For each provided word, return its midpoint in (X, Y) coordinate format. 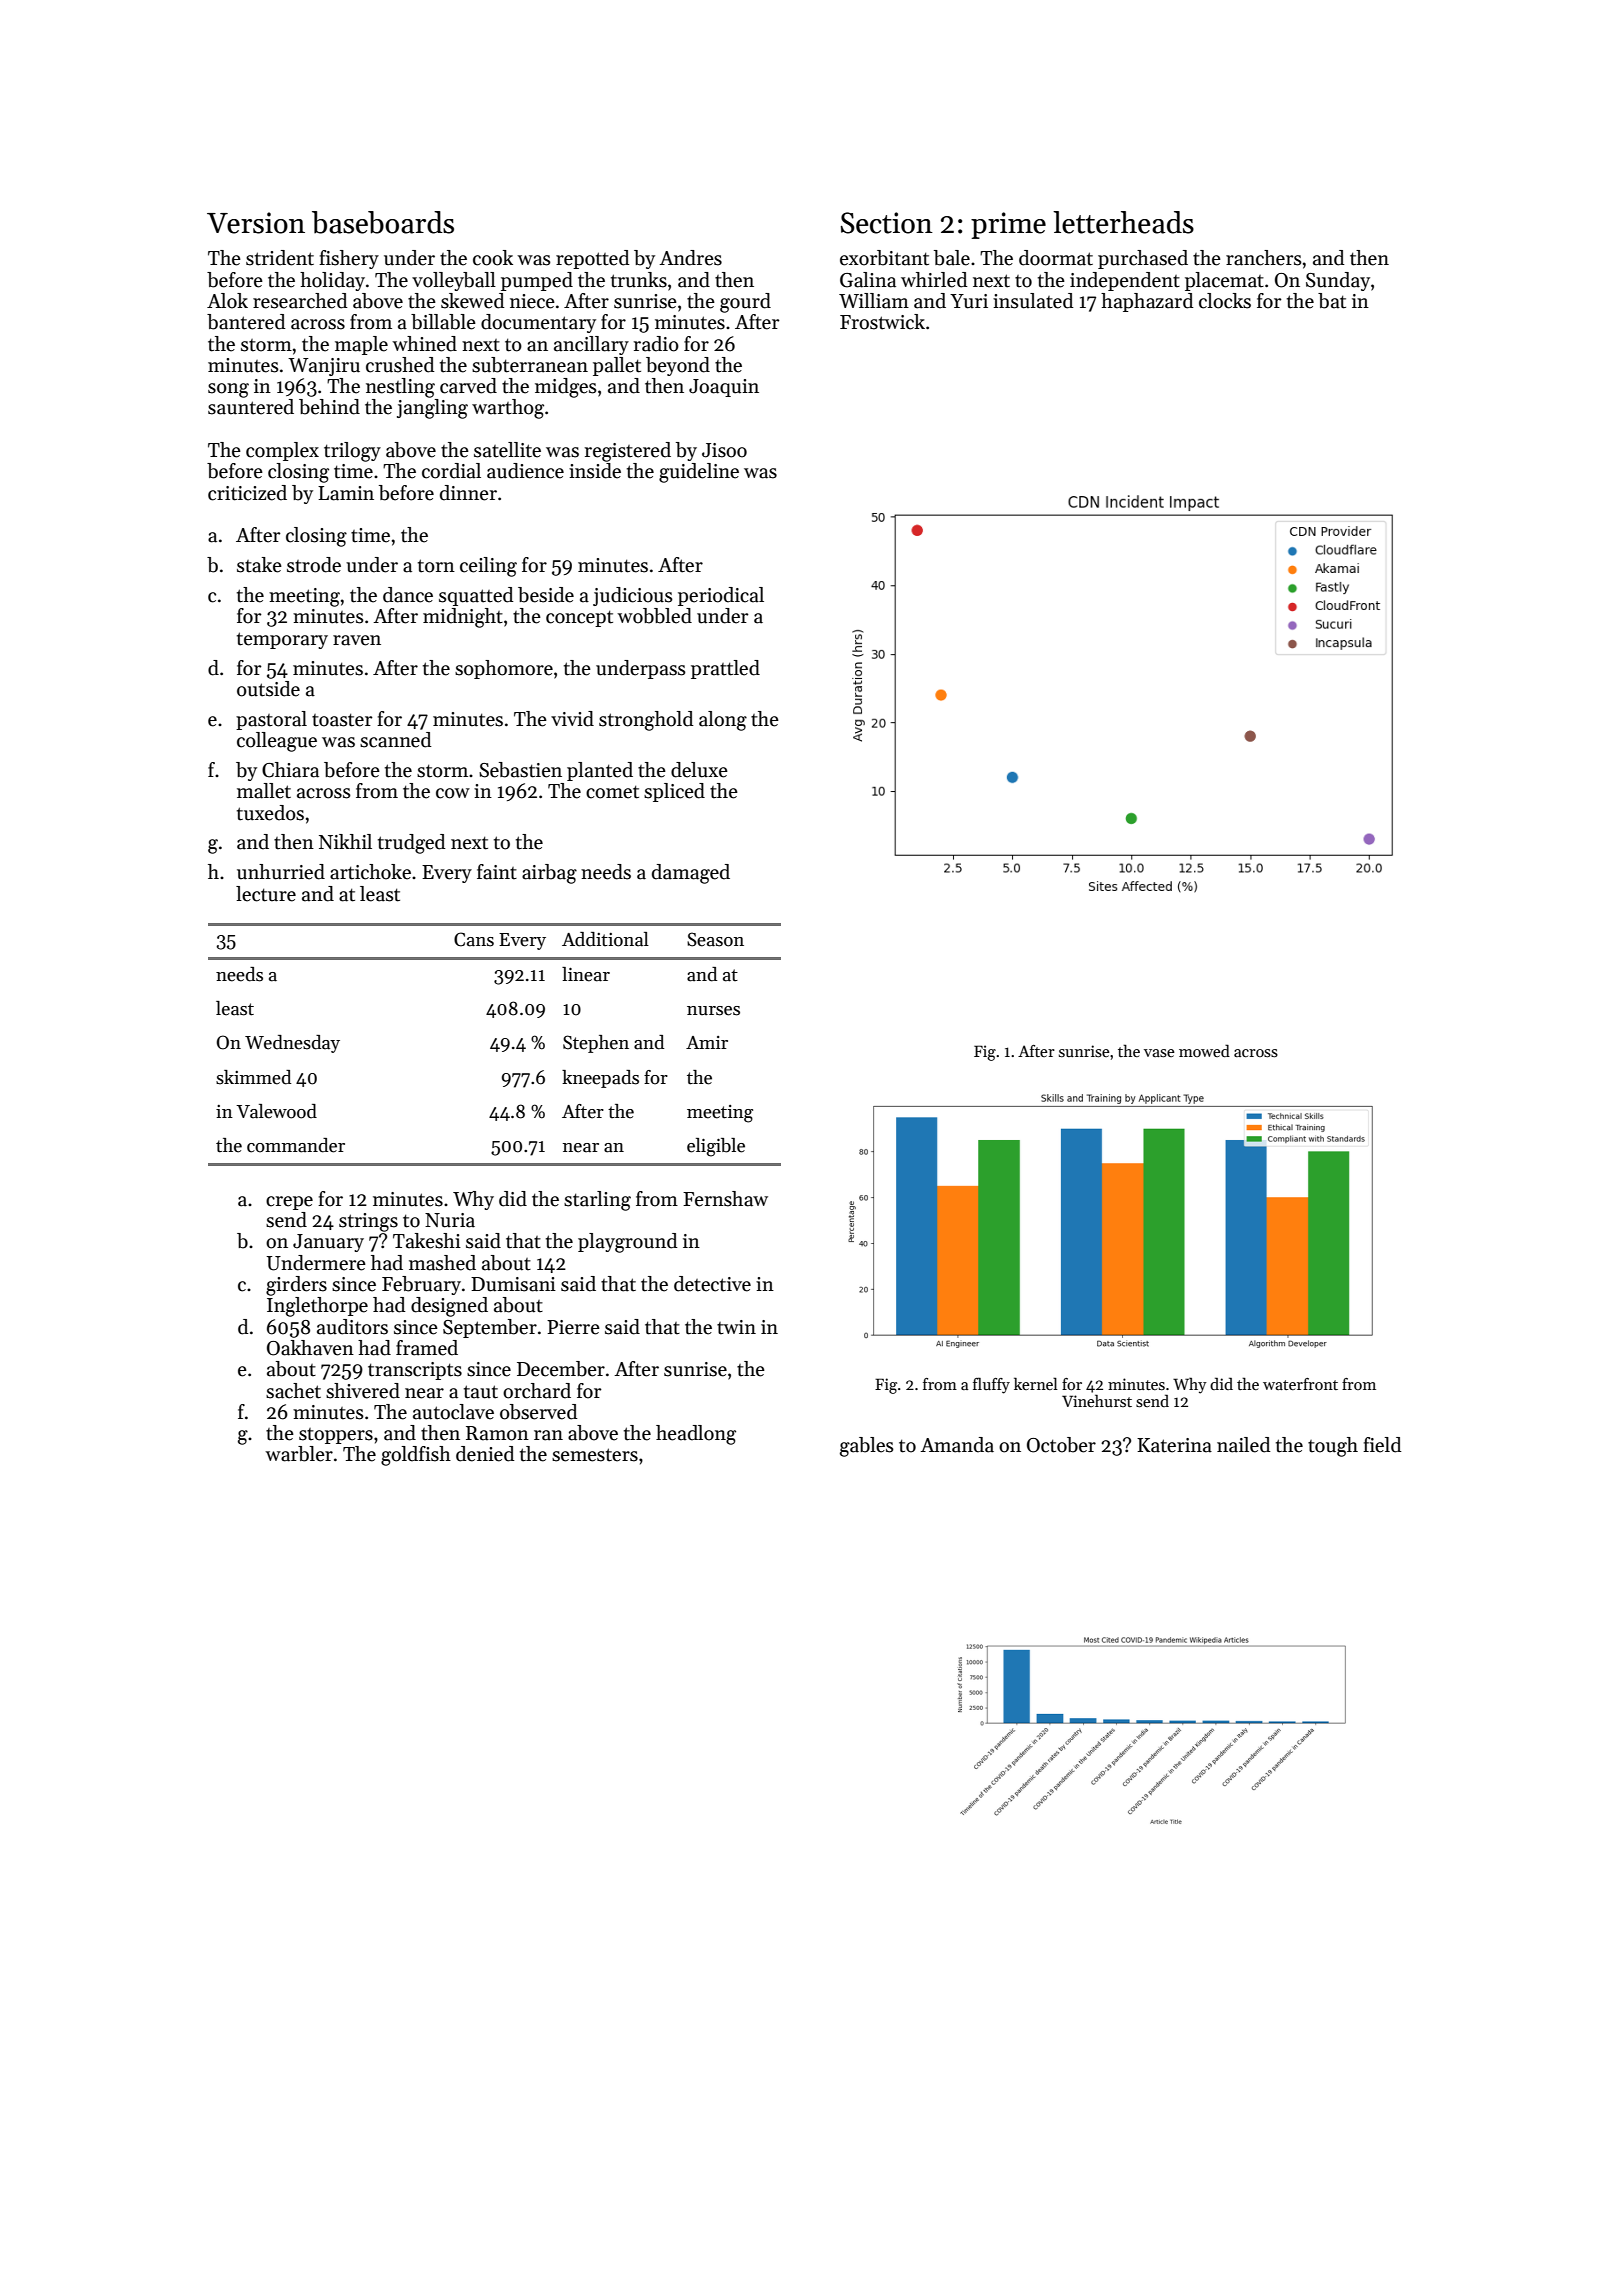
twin (736, 1327)
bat (1332, 301)
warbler (299, 1454)
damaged (691, 874)
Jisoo (724, 450)
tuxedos (270, 813)
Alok (227, 301)
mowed (1204, 1050)
